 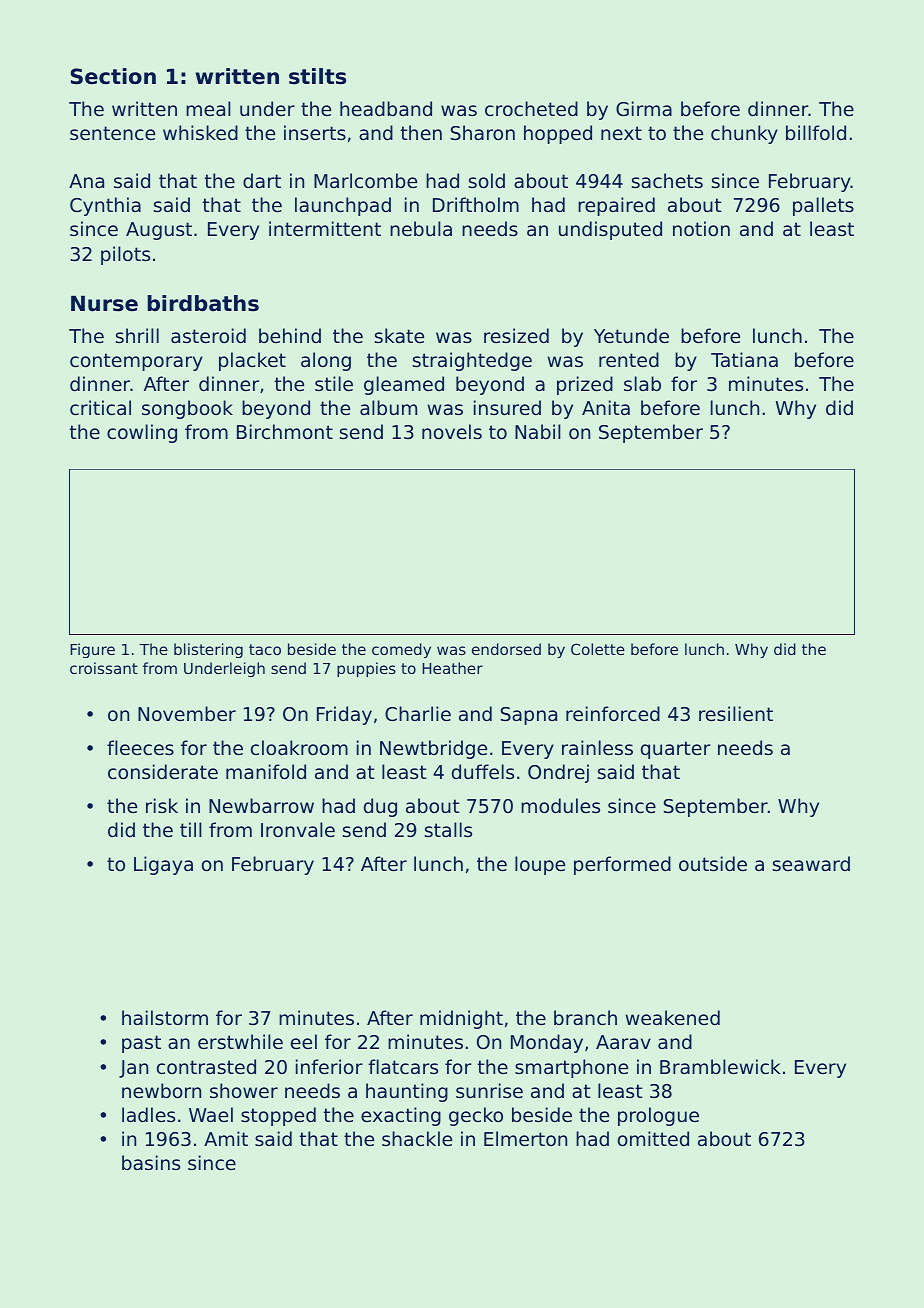 I want to click on Jan, so click(x=133, y=1069).
